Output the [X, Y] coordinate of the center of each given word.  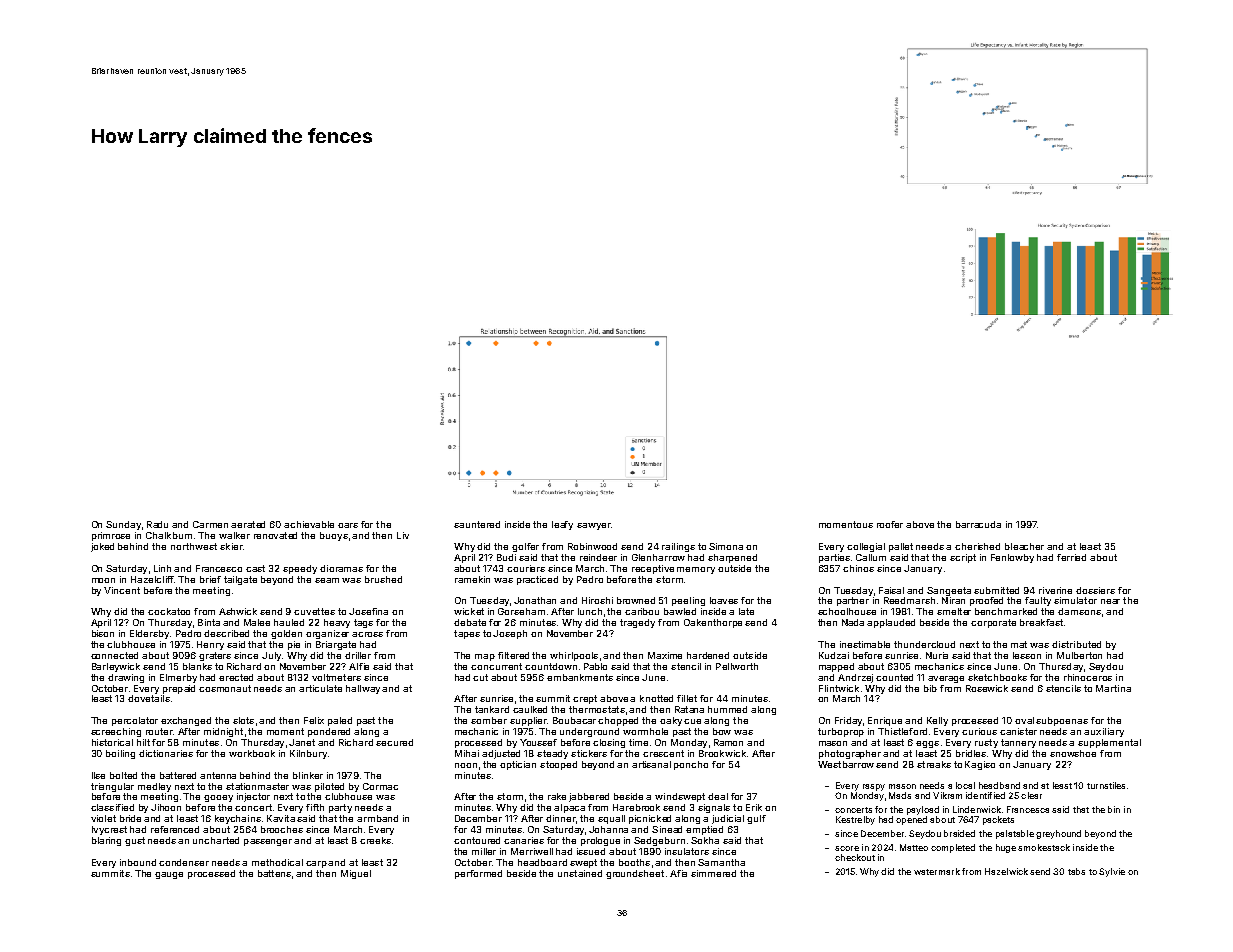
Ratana [689, 709]
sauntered [477, 524]
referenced [175, 829]
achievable [309, 524]
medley [154, 787]
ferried [1071, 557]
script [963, 558]
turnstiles [1106, 785]
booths [634, 862]
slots [243, 720]
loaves [724, 600]
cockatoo [169, 611]
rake [557, 796]
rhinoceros [1088, 677]
